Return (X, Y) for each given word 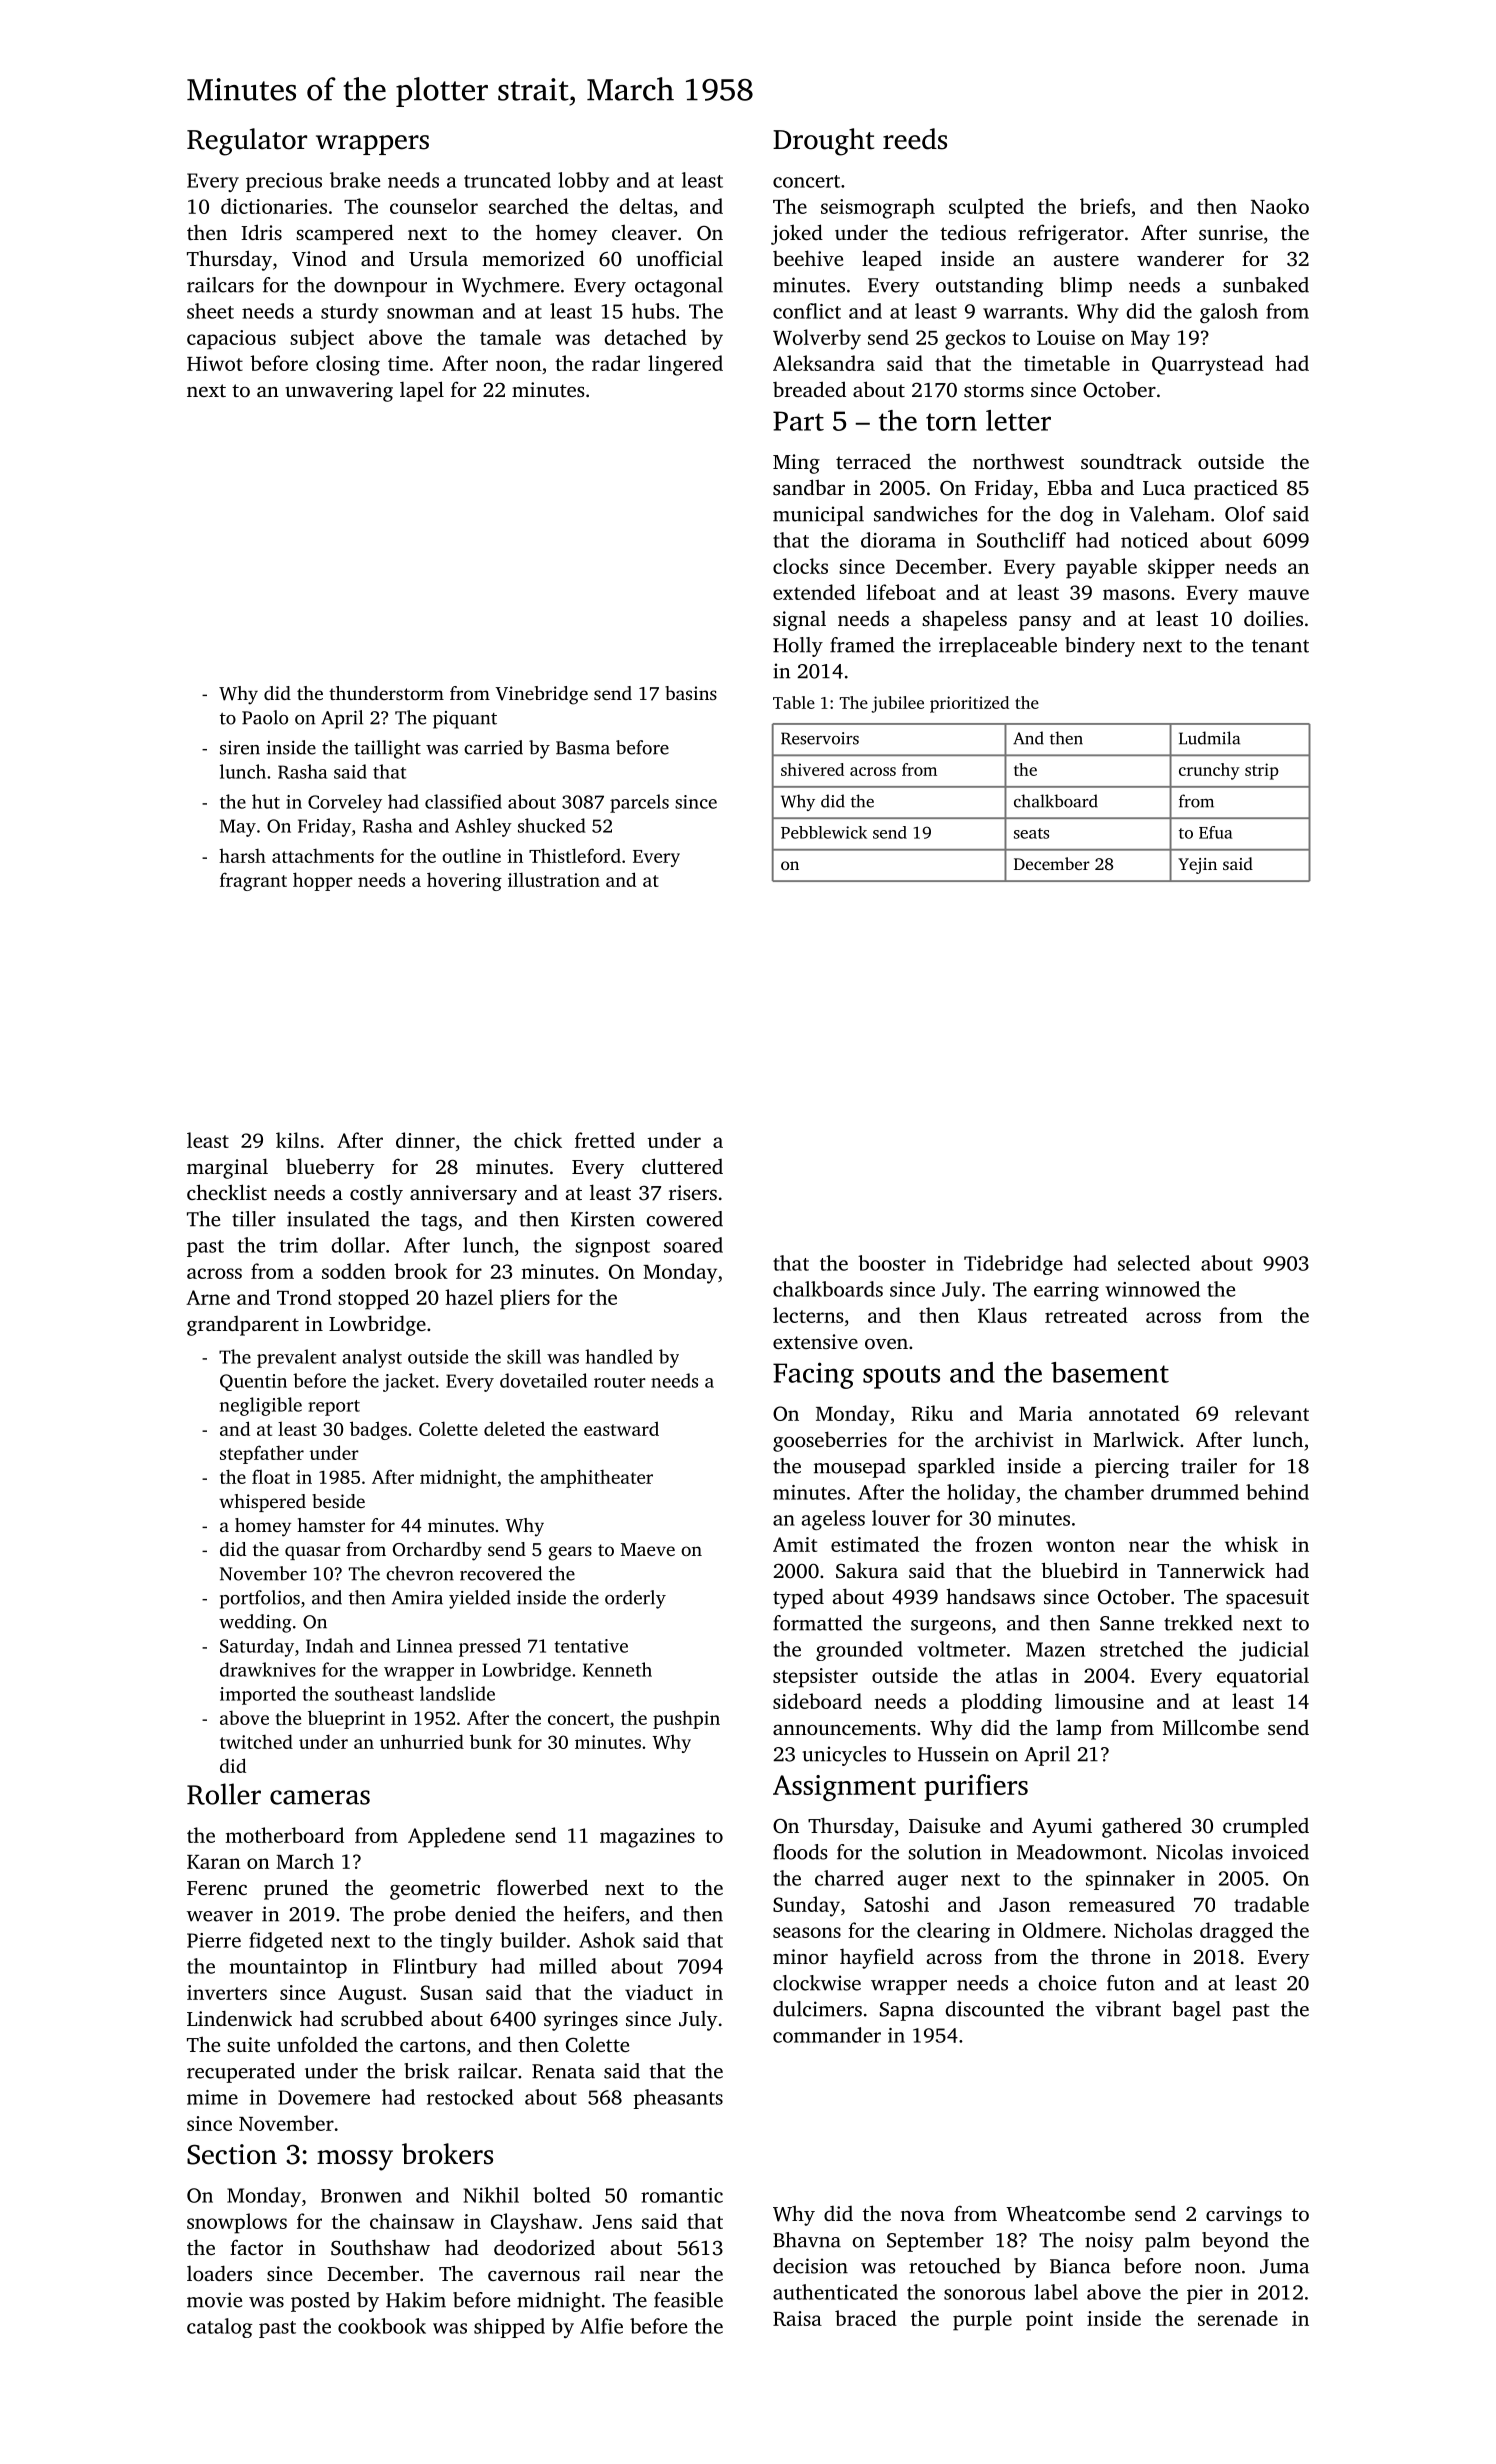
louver (901, 1518)
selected (1154, 1263)
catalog (220, 2328)
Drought (823, 142)
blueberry (330, 1168)
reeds (915, 139)
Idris (261, 232)
